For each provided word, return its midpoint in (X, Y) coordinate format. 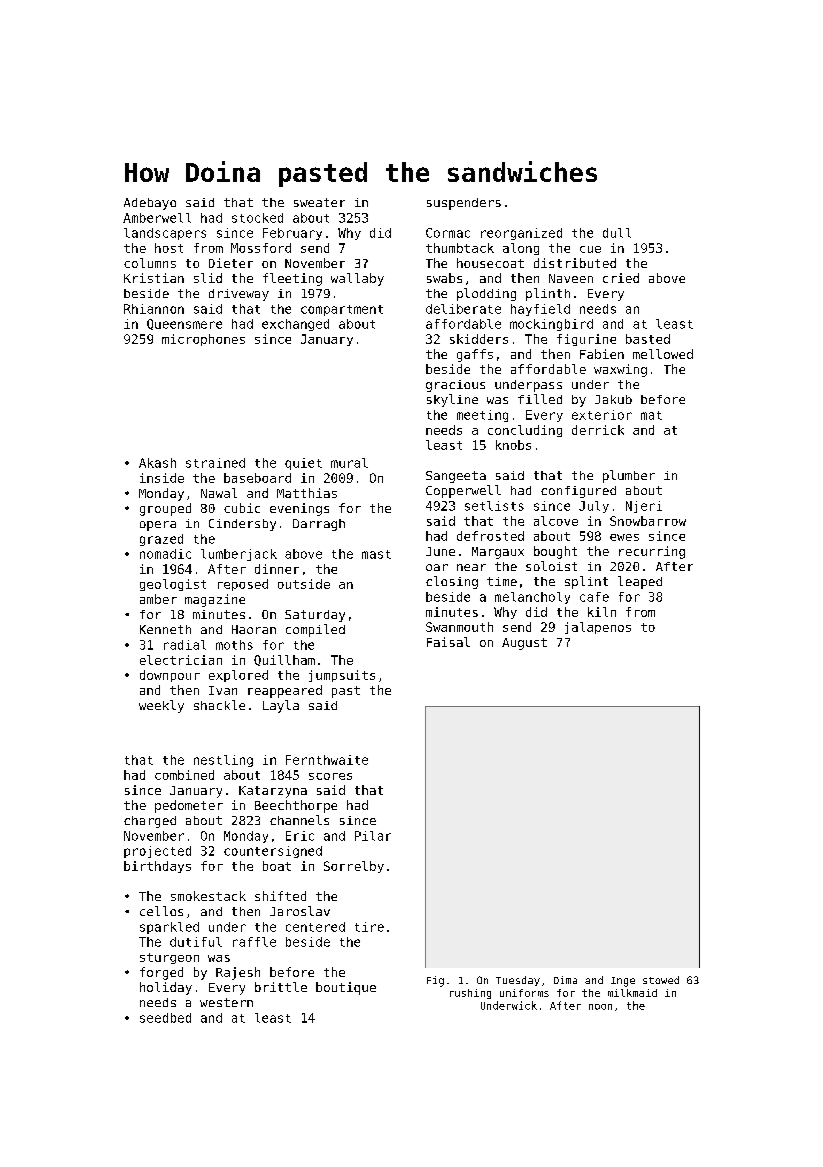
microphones (203, 340)
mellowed (663, 354)
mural (349, 463)
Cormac (448, 233)
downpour (170, 676)
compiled (315, 630)
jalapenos (598, 628)
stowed (661, 980)
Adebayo (150, 204)
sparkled (169, 928)
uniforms (524, 993)
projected (157, 852)
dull (617, 233)
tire (369, 927)
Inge (623, 982)
